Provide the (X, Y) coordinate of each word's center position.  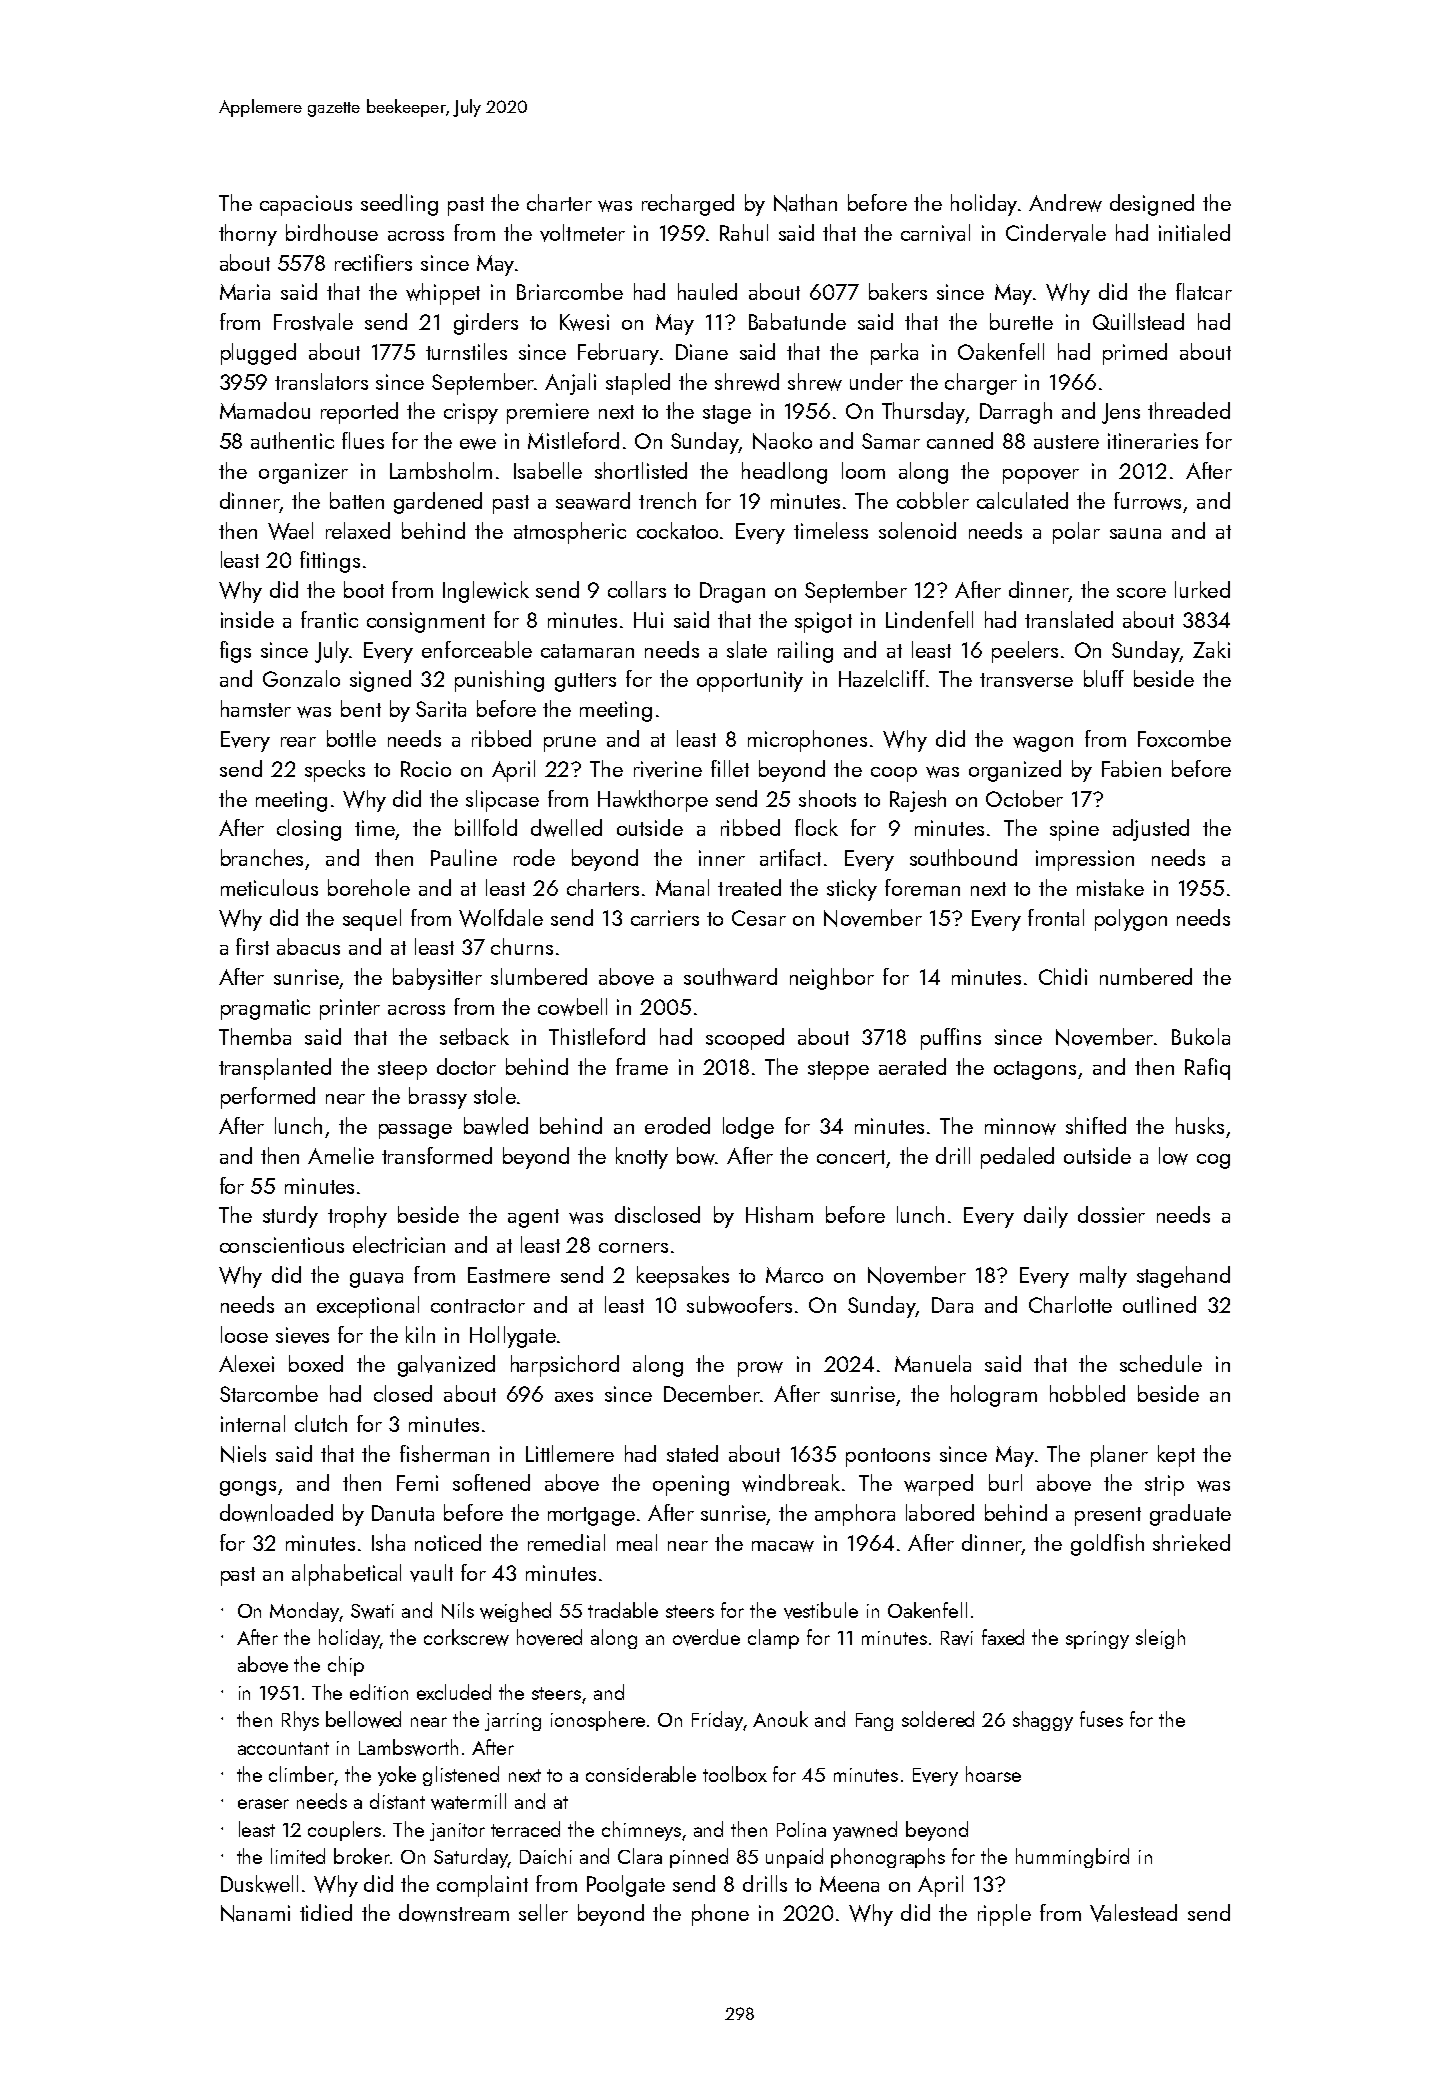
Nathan (805, 203)
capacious (306, 205)
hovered (549, 1637)
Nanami (255, 1913)
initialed (1194, 232)
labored (940, 1512)
